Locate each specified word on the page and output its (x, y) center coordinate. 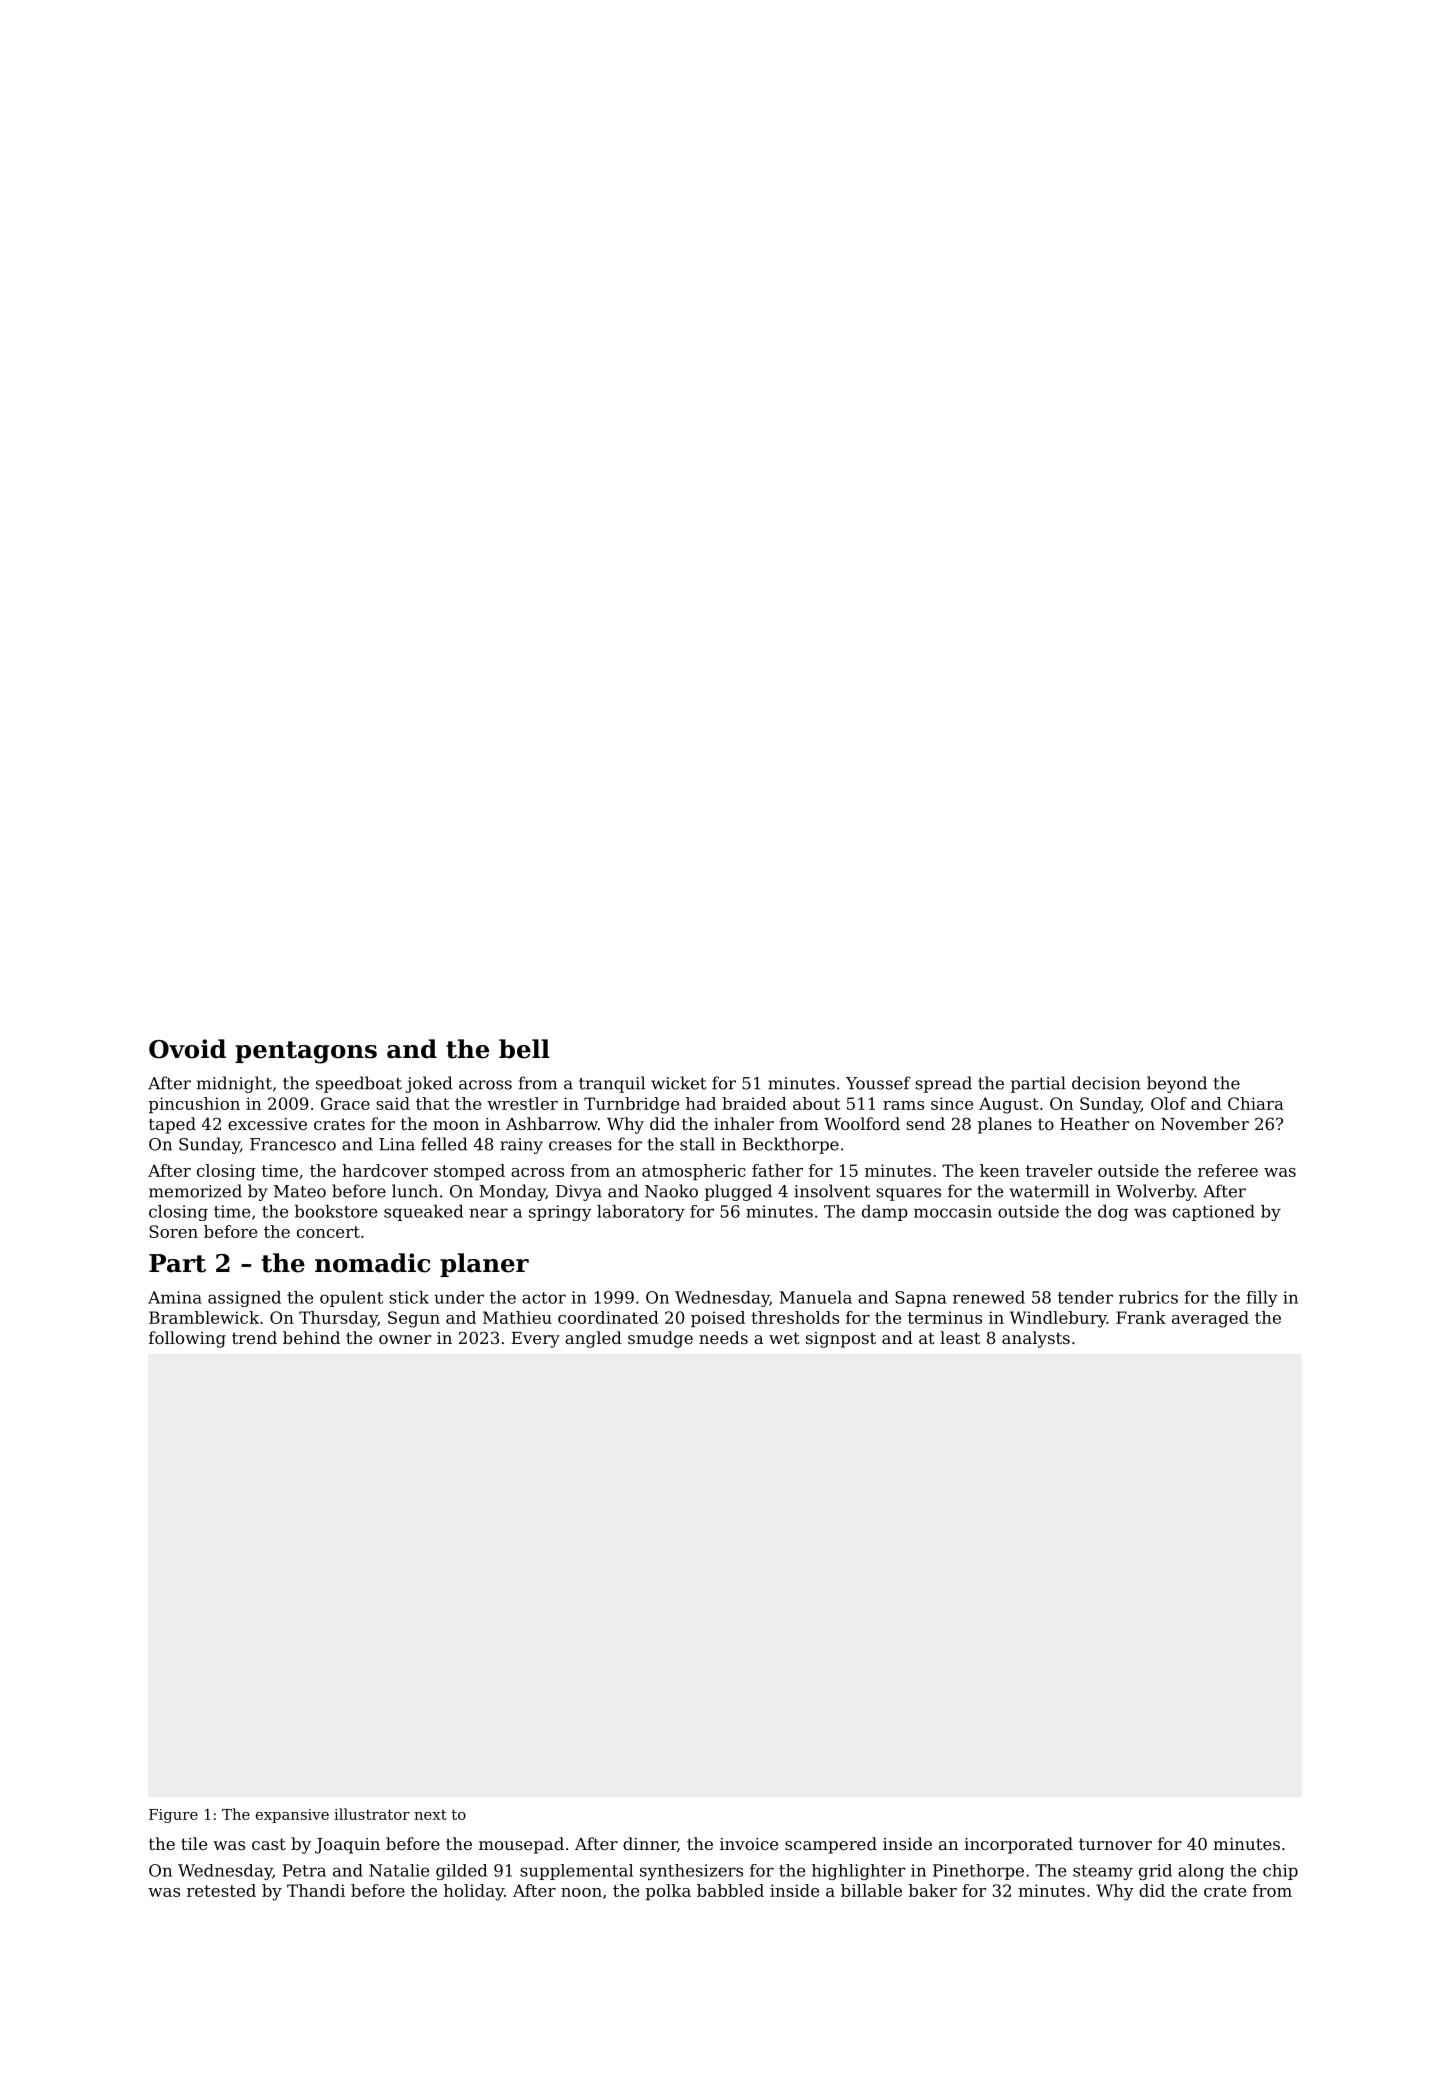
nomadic (372, 1263)
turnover (1115, 1844)
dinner (650, 1843)
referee (1228, 1170)
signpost (841, 1340)
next (430, 1815)
